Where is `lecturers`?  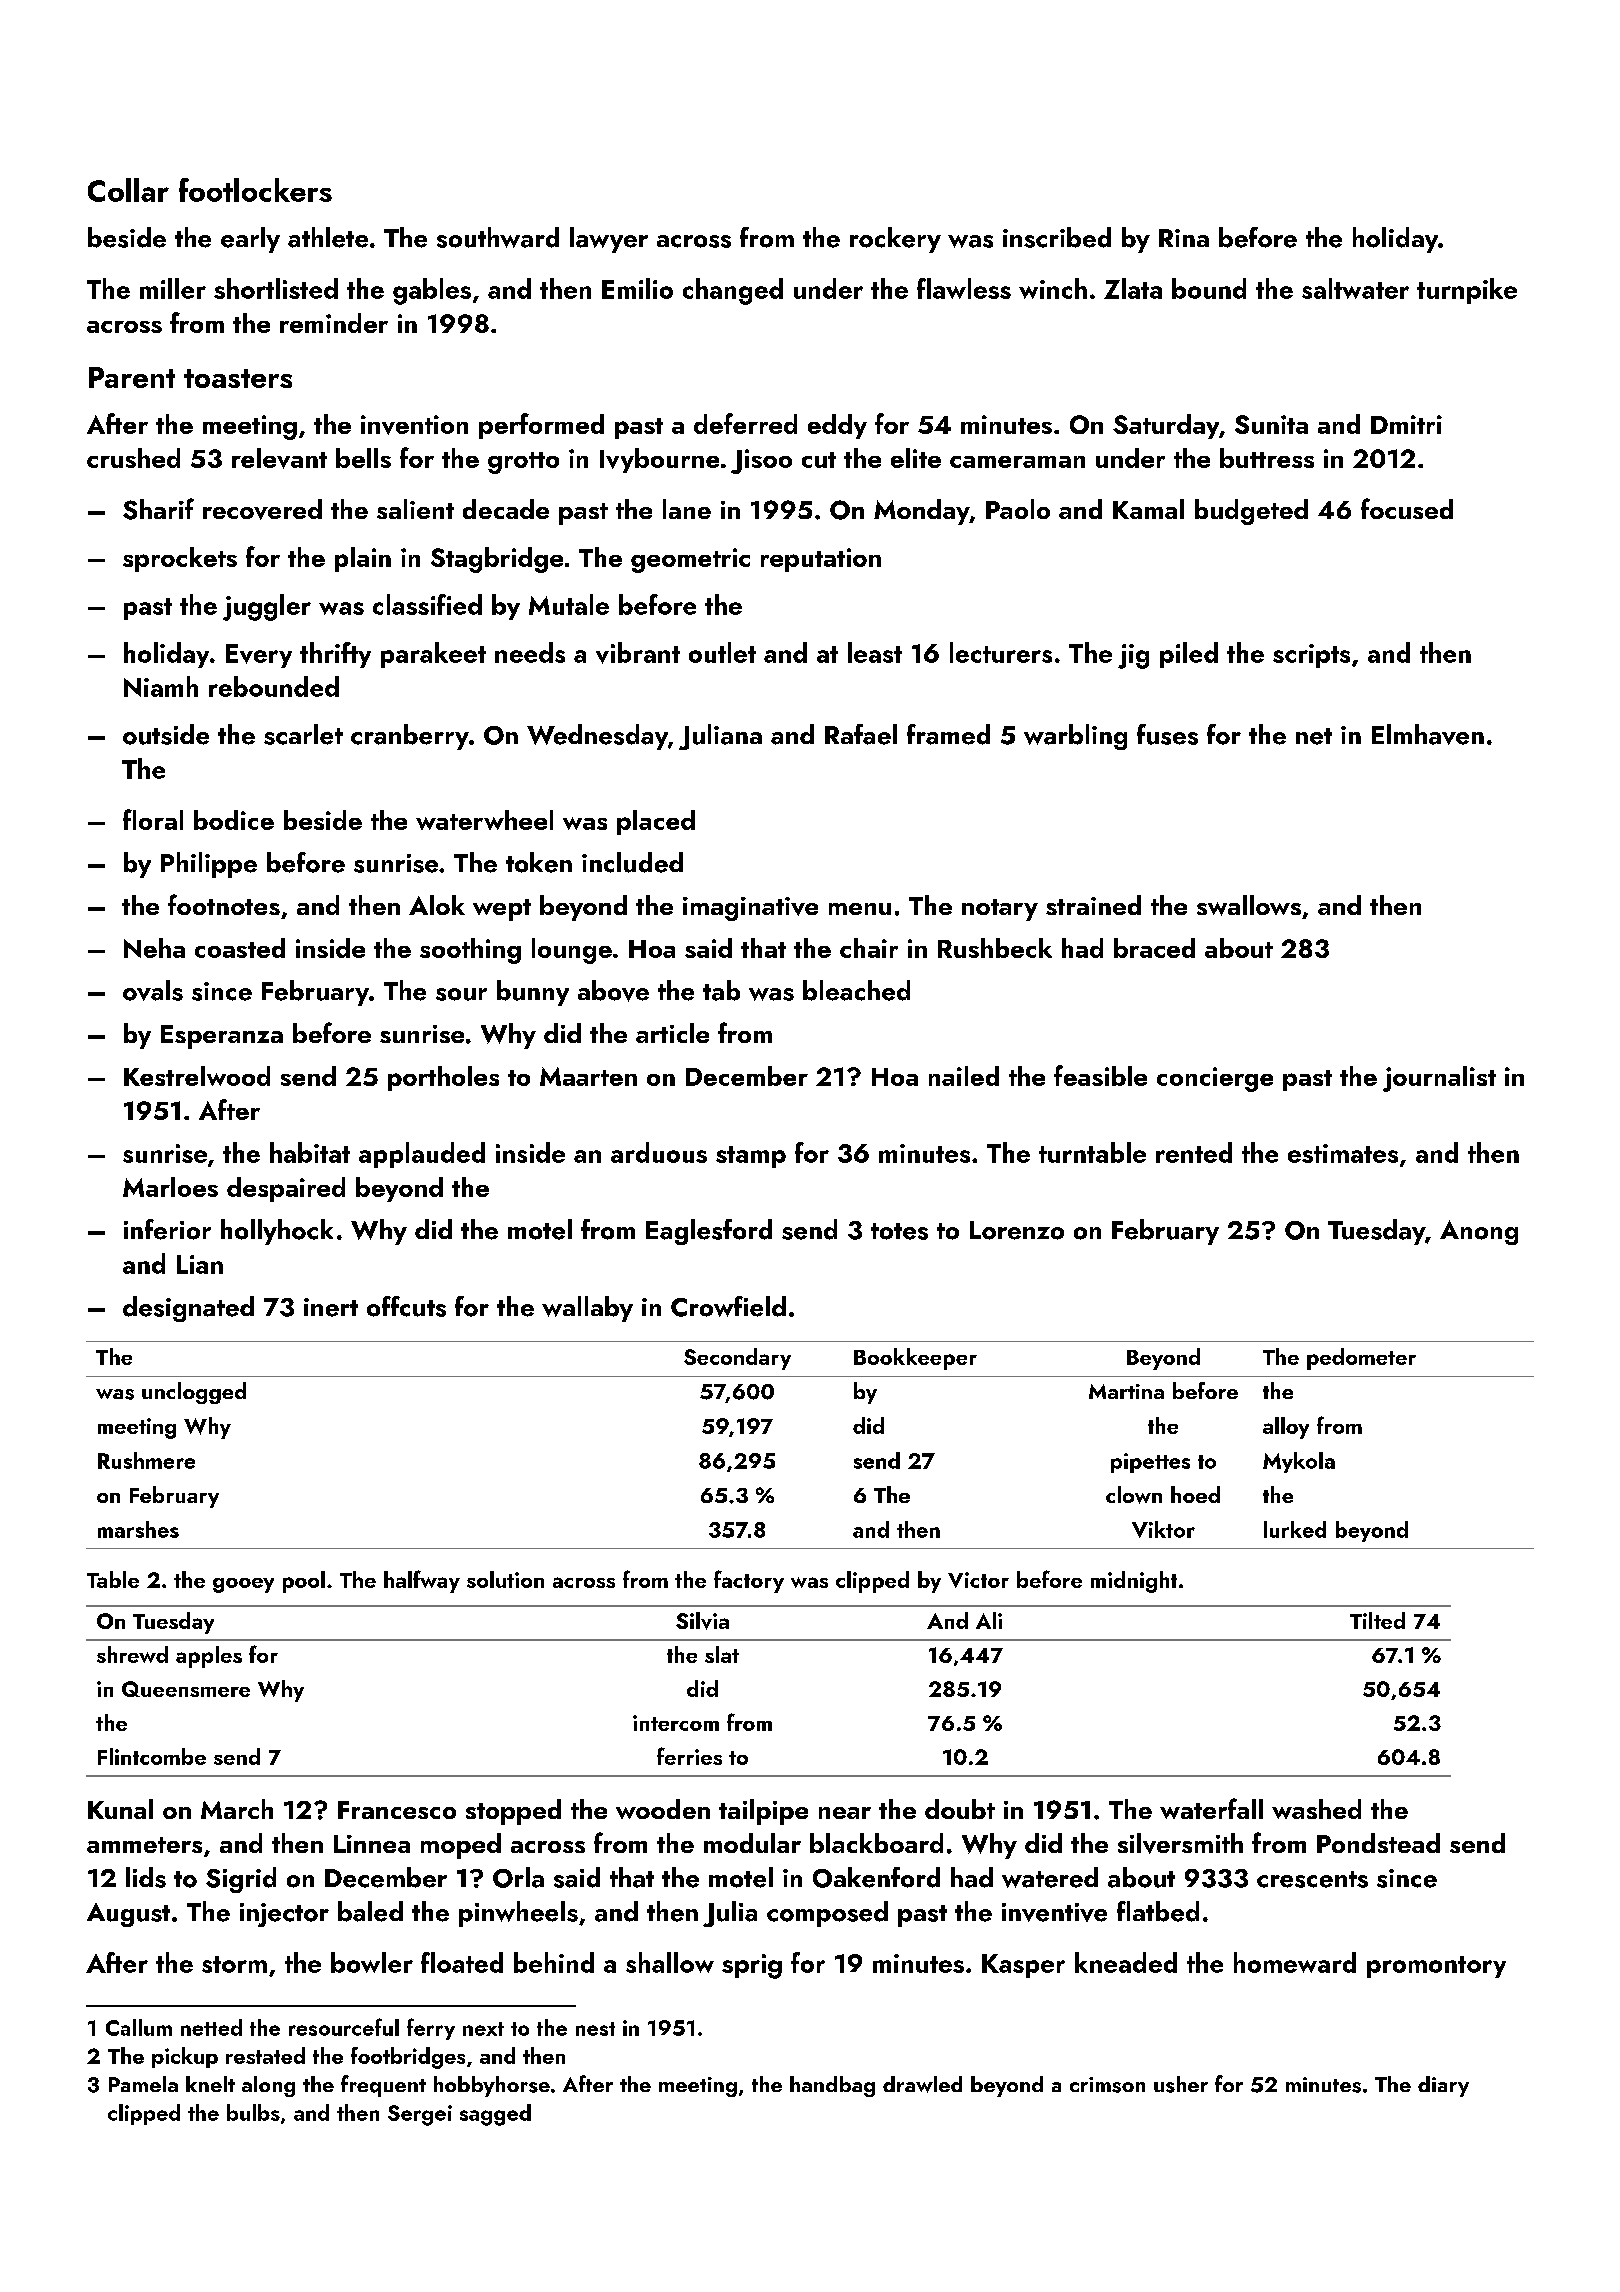 lecturers is located at coordinates (1001, 652).
